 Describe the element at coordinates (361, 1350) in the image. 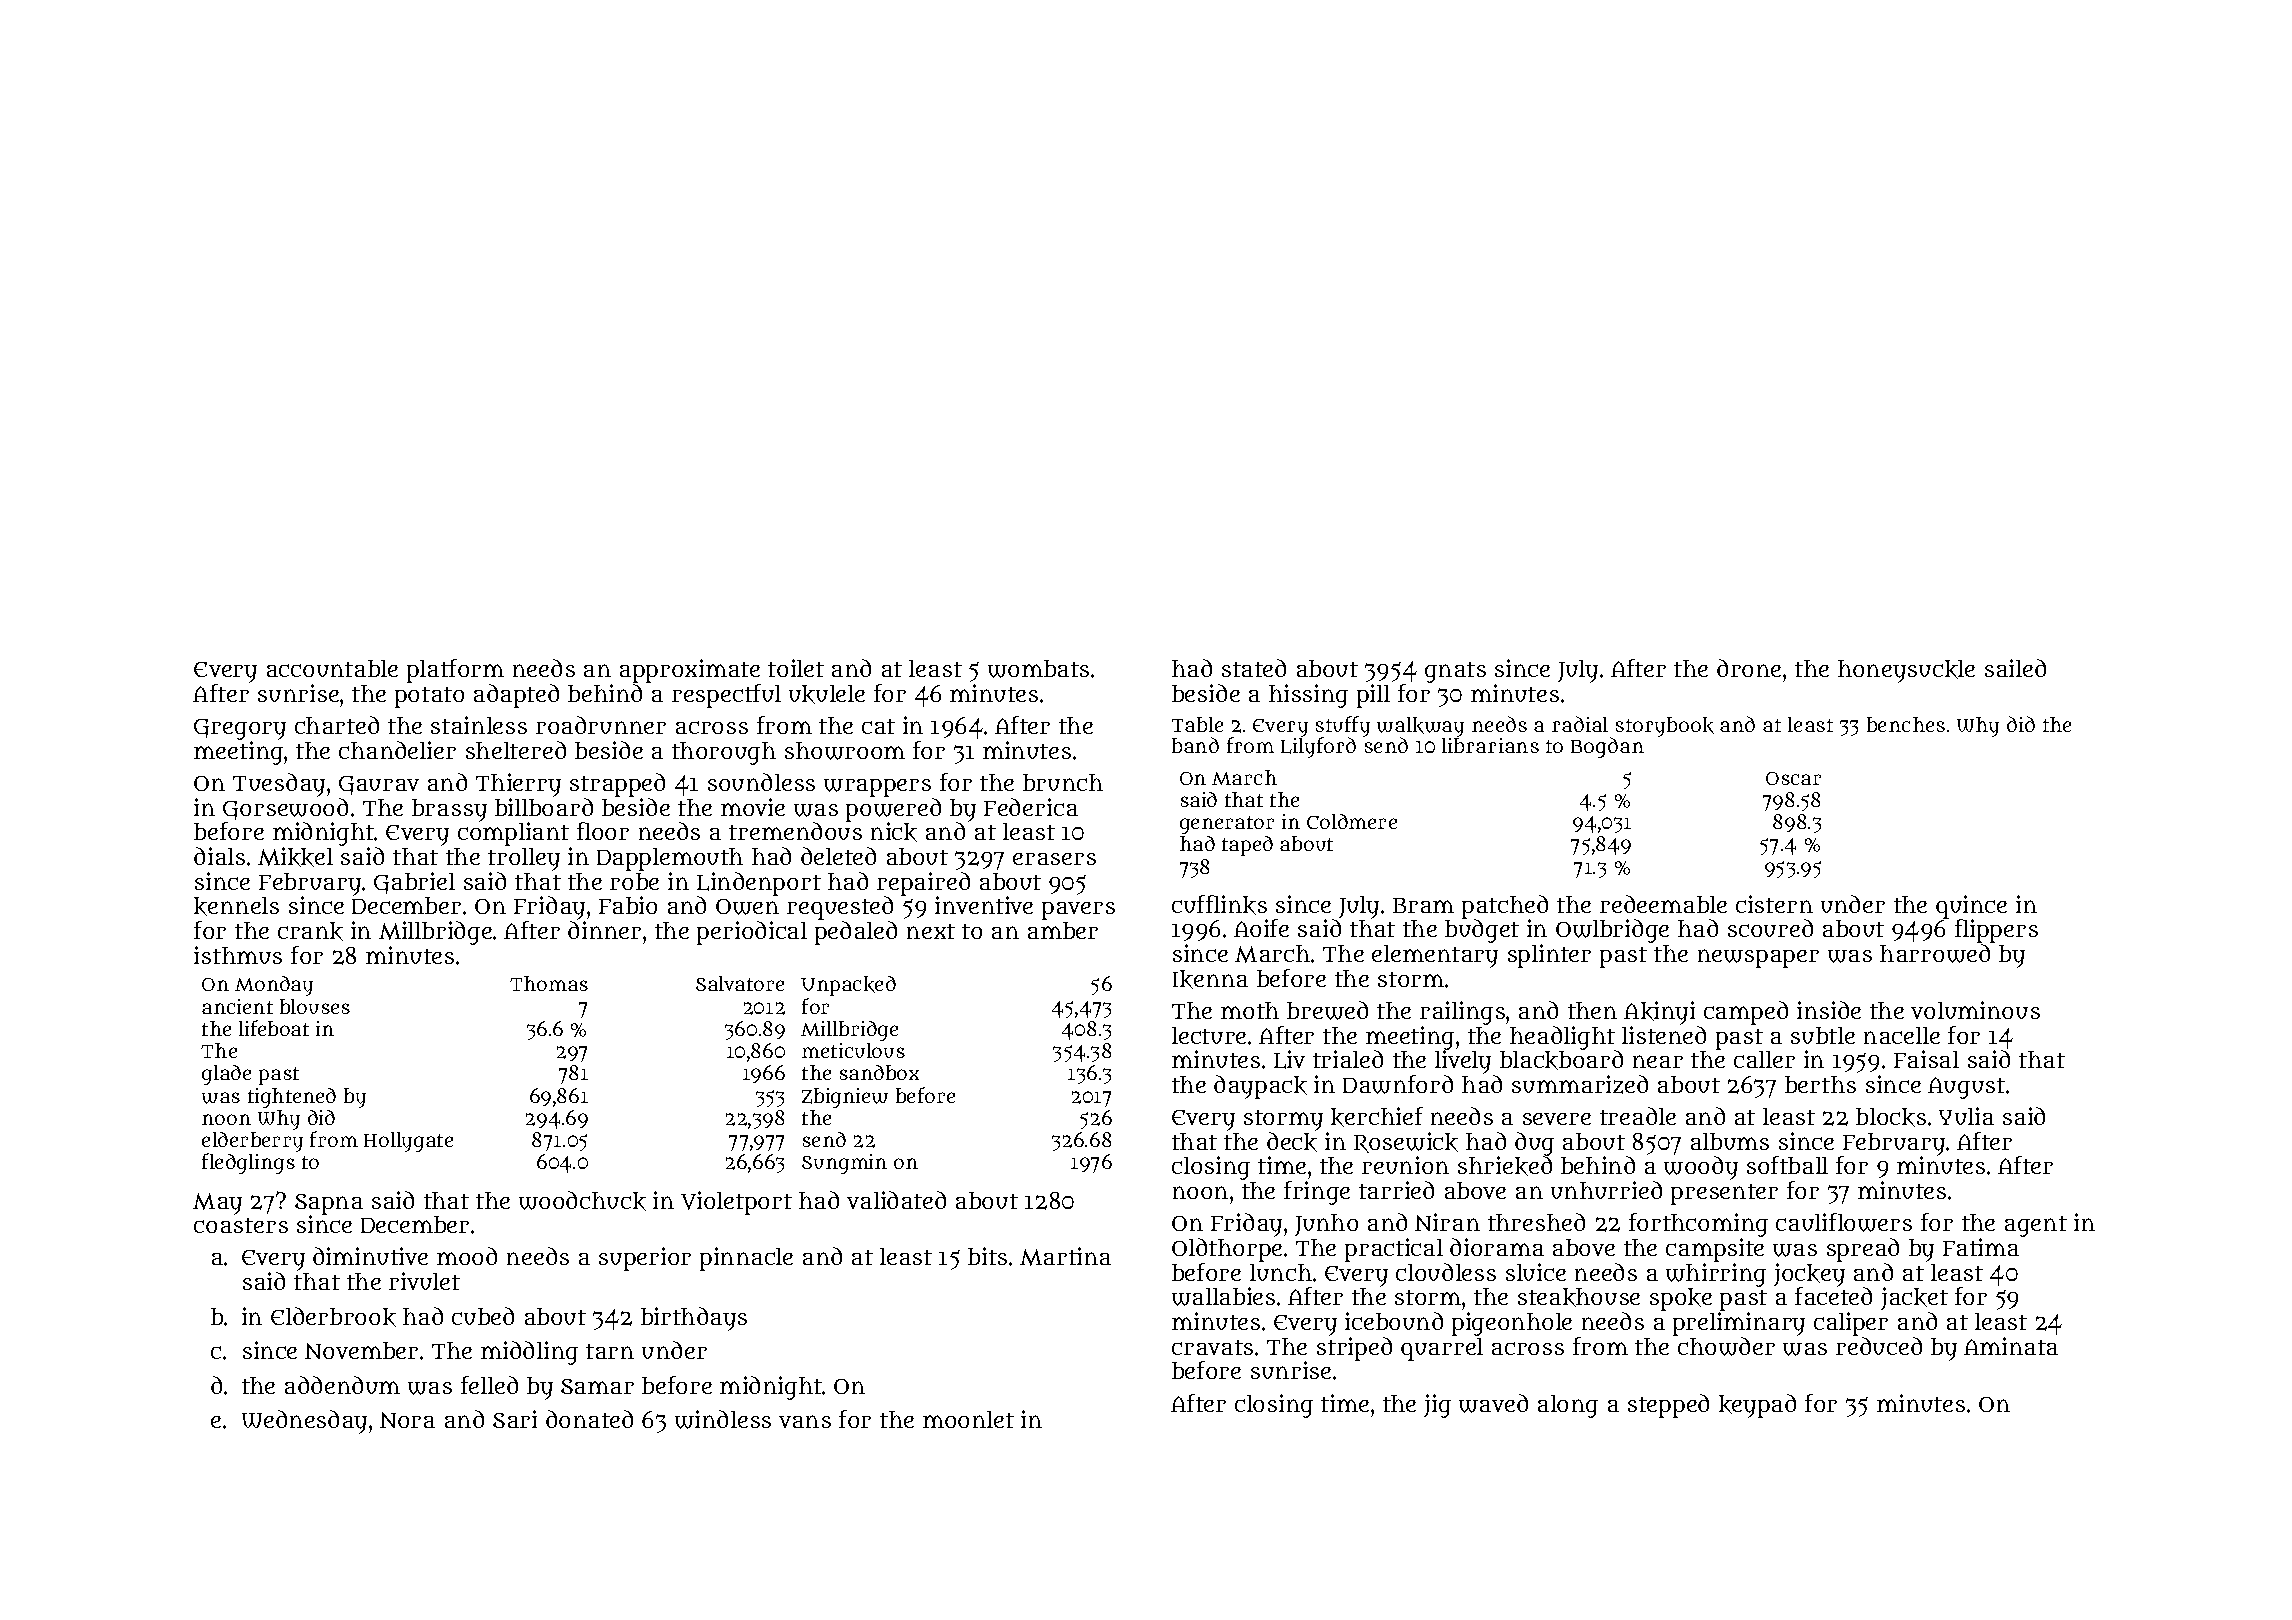

I see `November` at that location.
